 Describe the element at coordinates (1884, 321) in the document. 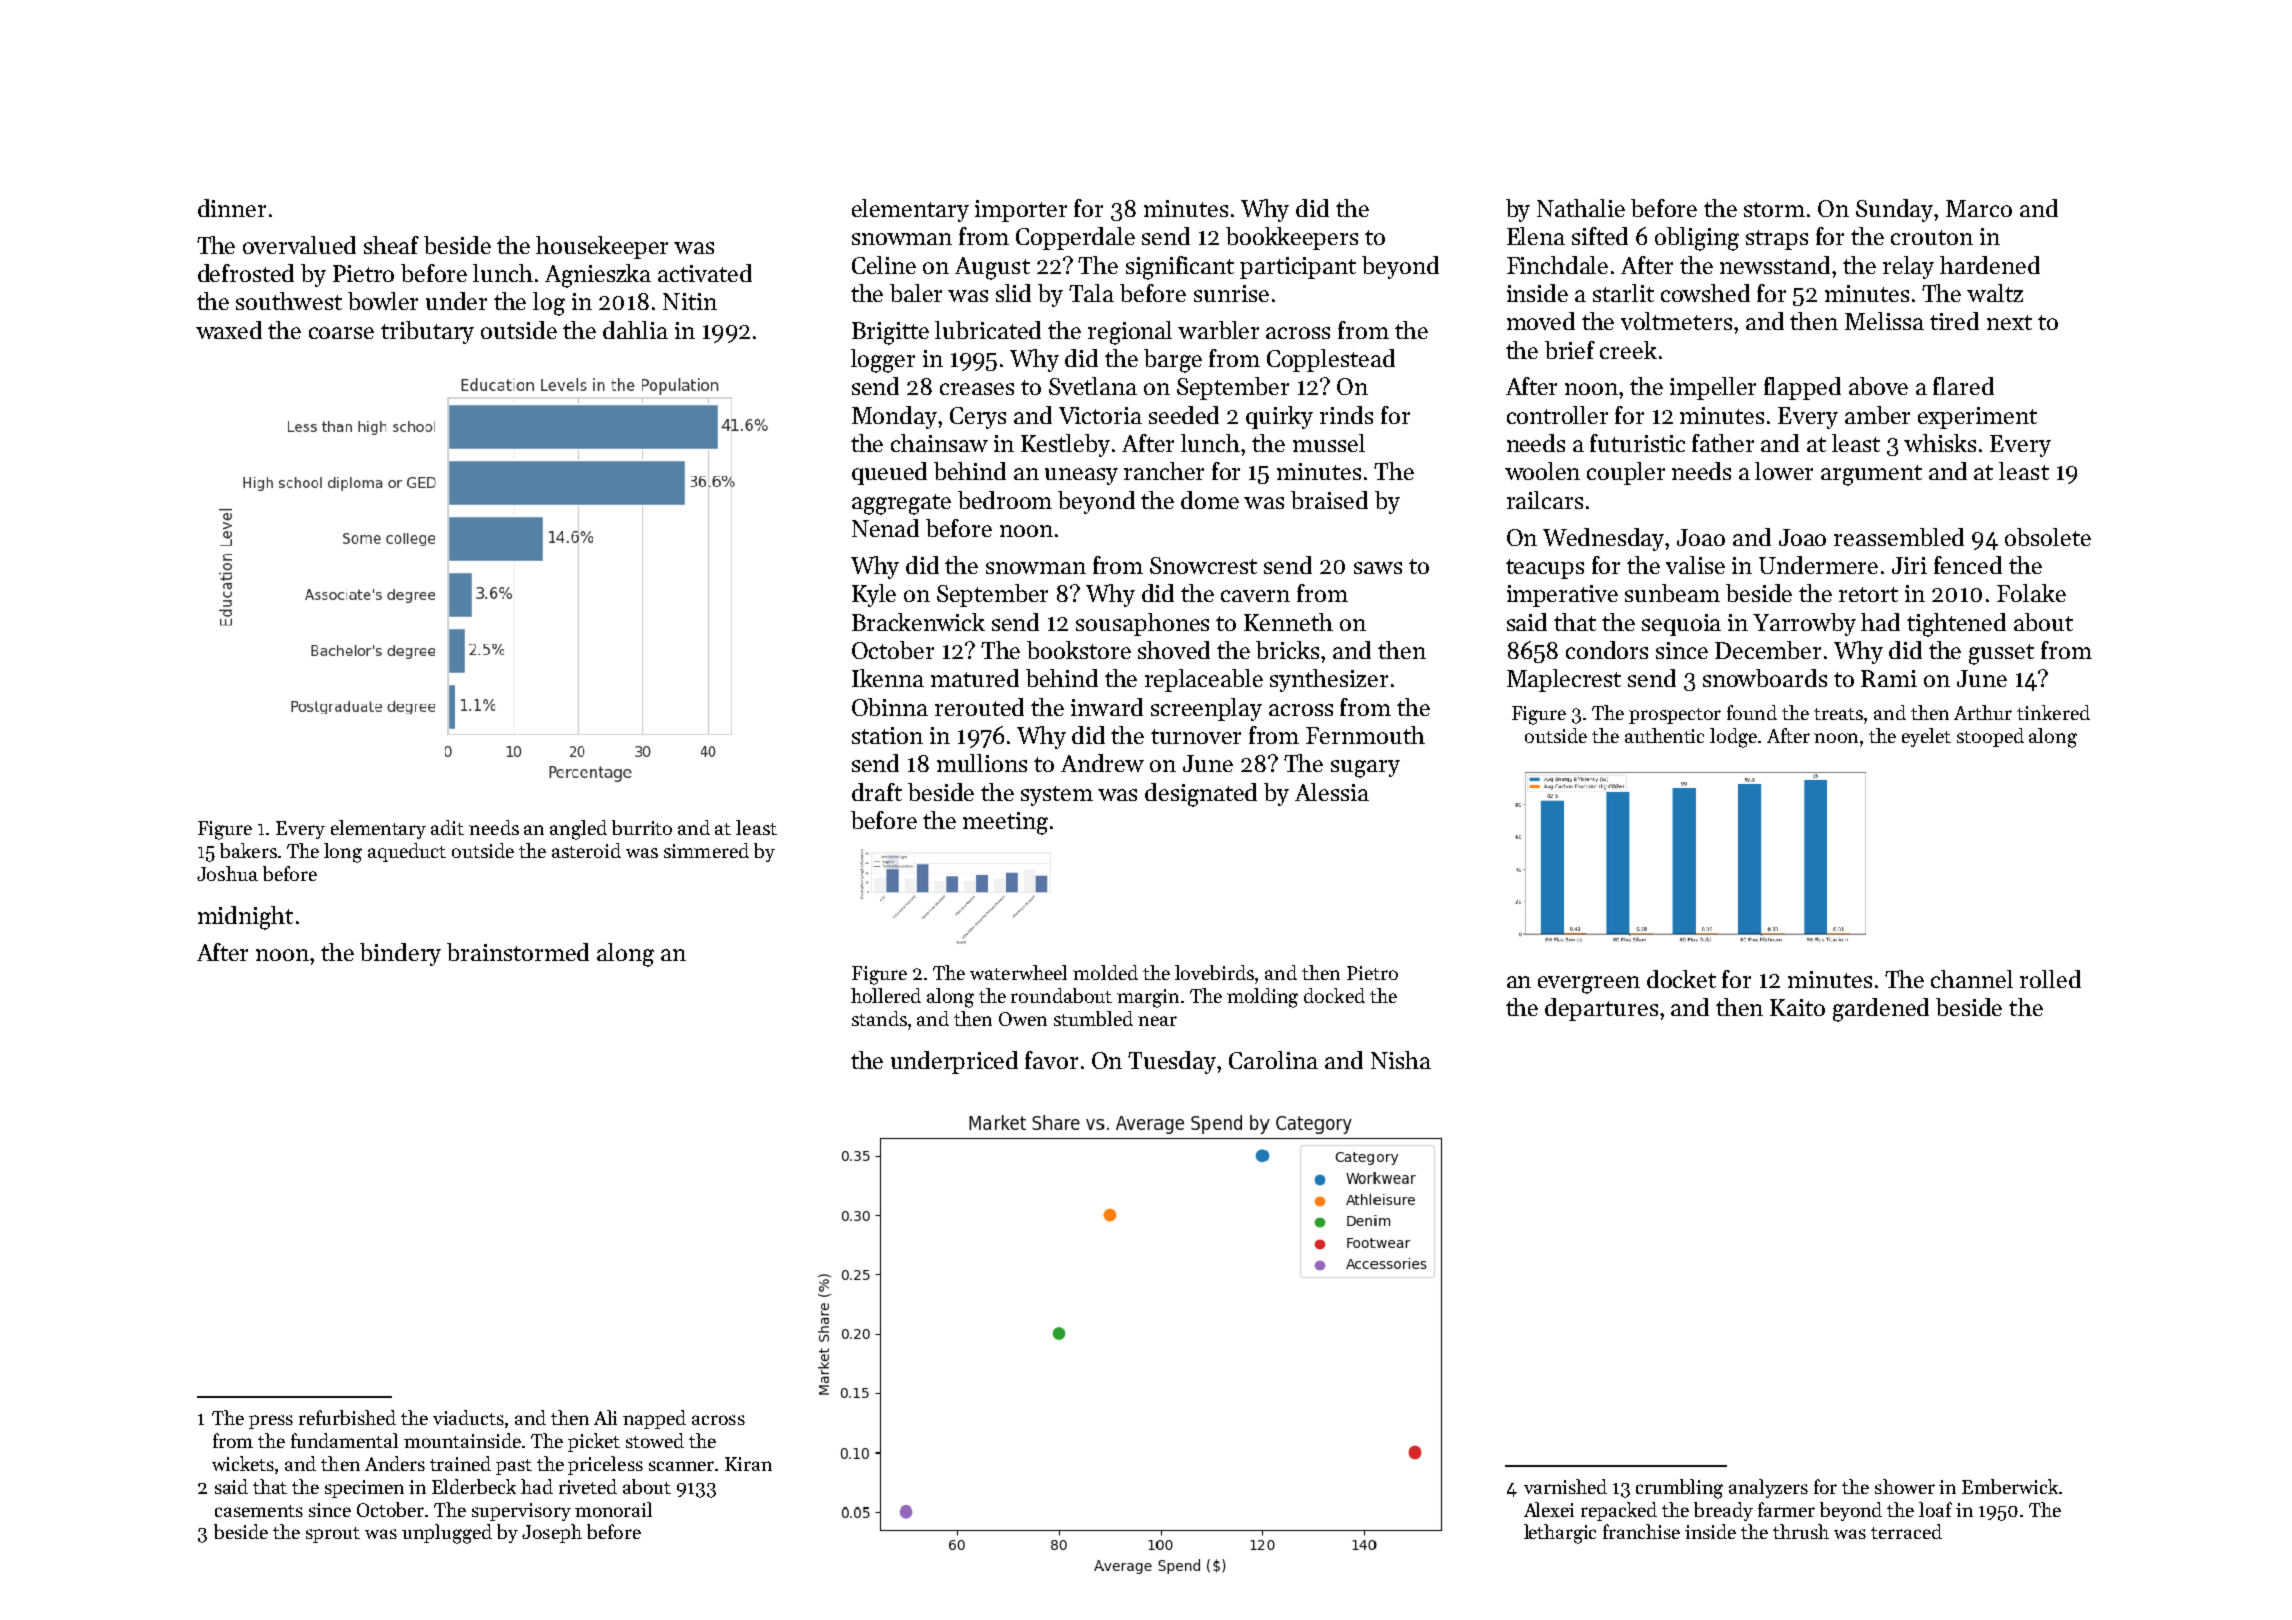

I see `Melissa` at that location.
